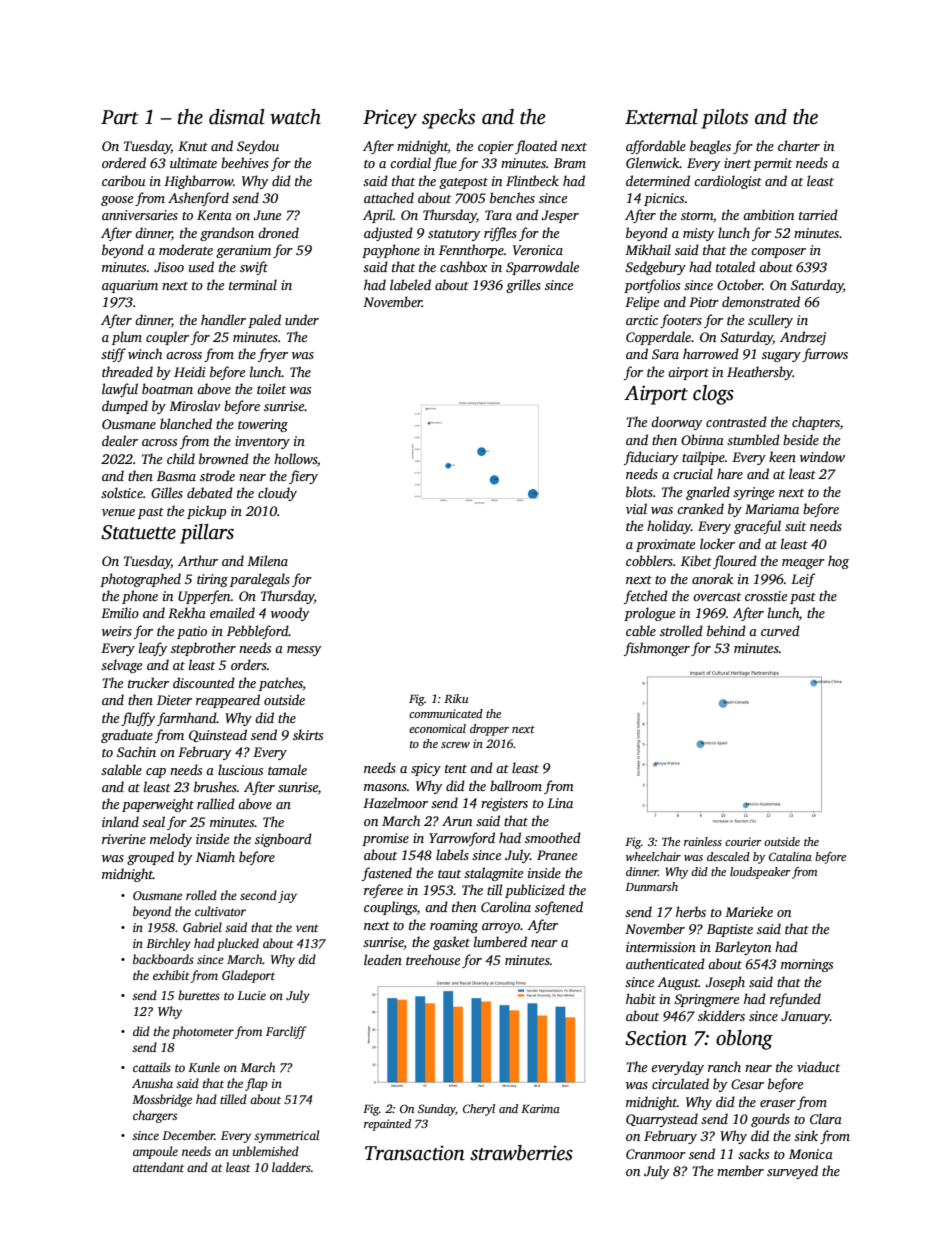 The height and width of the screenshot is (1233, 952). Describe the element at coordinates (760, 873) in the screenshot. I see `loudspeaker` at that location.
